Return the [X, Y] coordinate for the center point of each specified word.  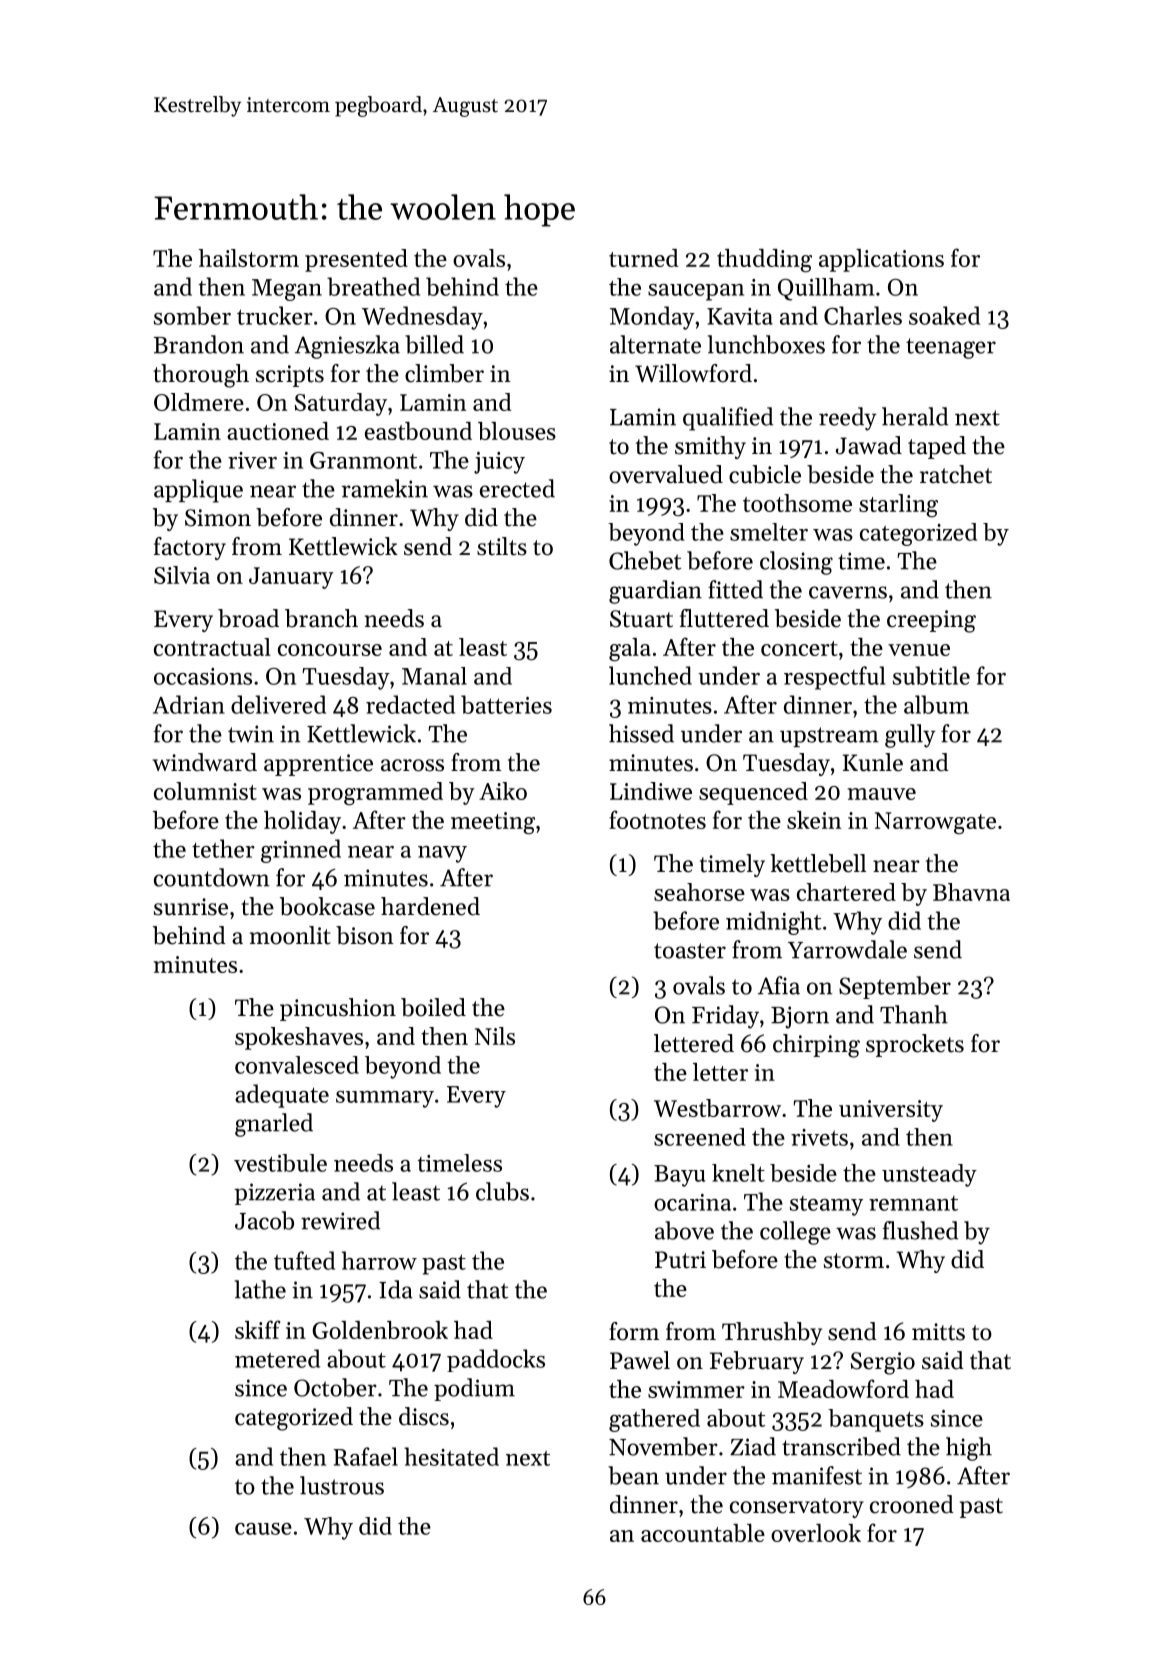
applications [881, 260]
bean [633, 1475]
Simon [218, 518]
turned [644, 258]
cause [263, 1529]
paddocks [496, 1360]
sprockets [915, 1045]
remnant [913, 1203]
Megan [287, 290]
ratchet [956, 474]
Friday [725, 1017]
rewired [340, 1220]
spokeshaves [299, 1038]
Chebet [645, 560]
